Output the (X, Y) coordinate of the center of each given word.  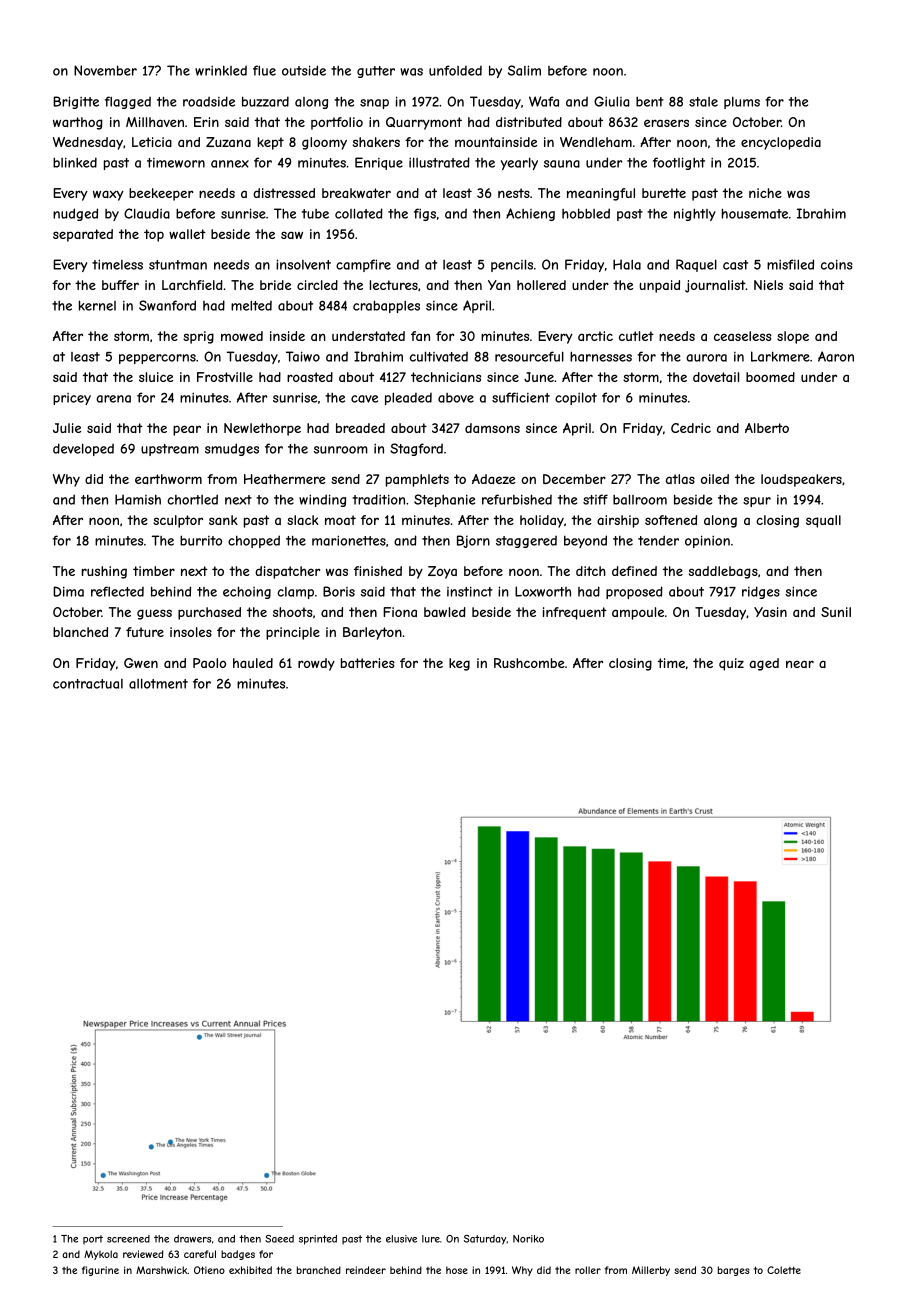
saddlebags (723, 572)
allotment (158, 683)
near (800, 664)
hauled (253, 663)
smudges (232, 449)
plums (742, 103)
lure (431, 1239)
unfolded (455, 70)
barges (734, 1271)
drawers (192, 1239)
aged (764, 664)
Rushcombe (529, 663)
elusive (401, 1239)
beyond (585, 541)
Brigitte (76, 102)
